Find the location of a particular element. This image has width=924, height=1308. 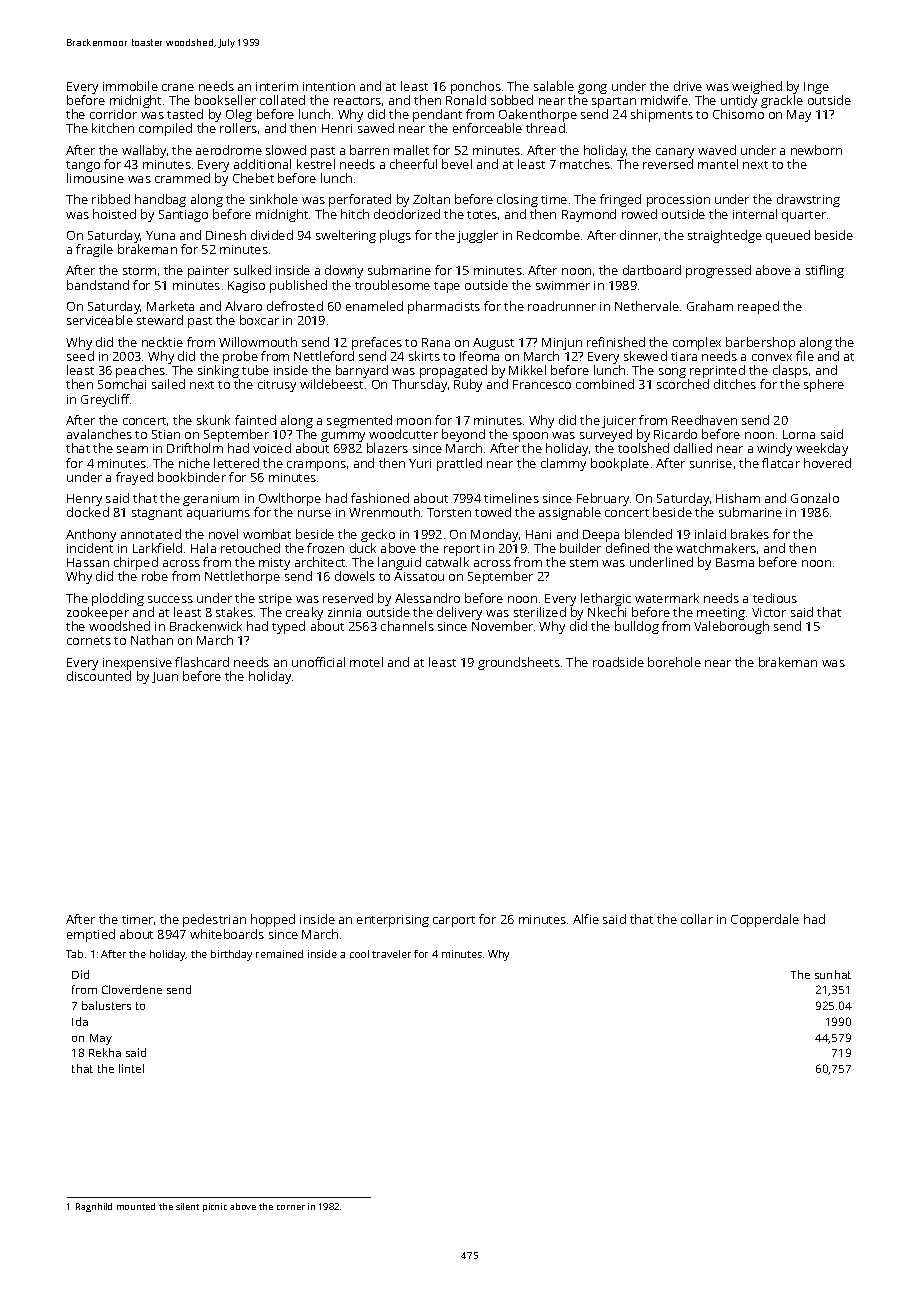

segmented is located at coordinates (359, 421).
